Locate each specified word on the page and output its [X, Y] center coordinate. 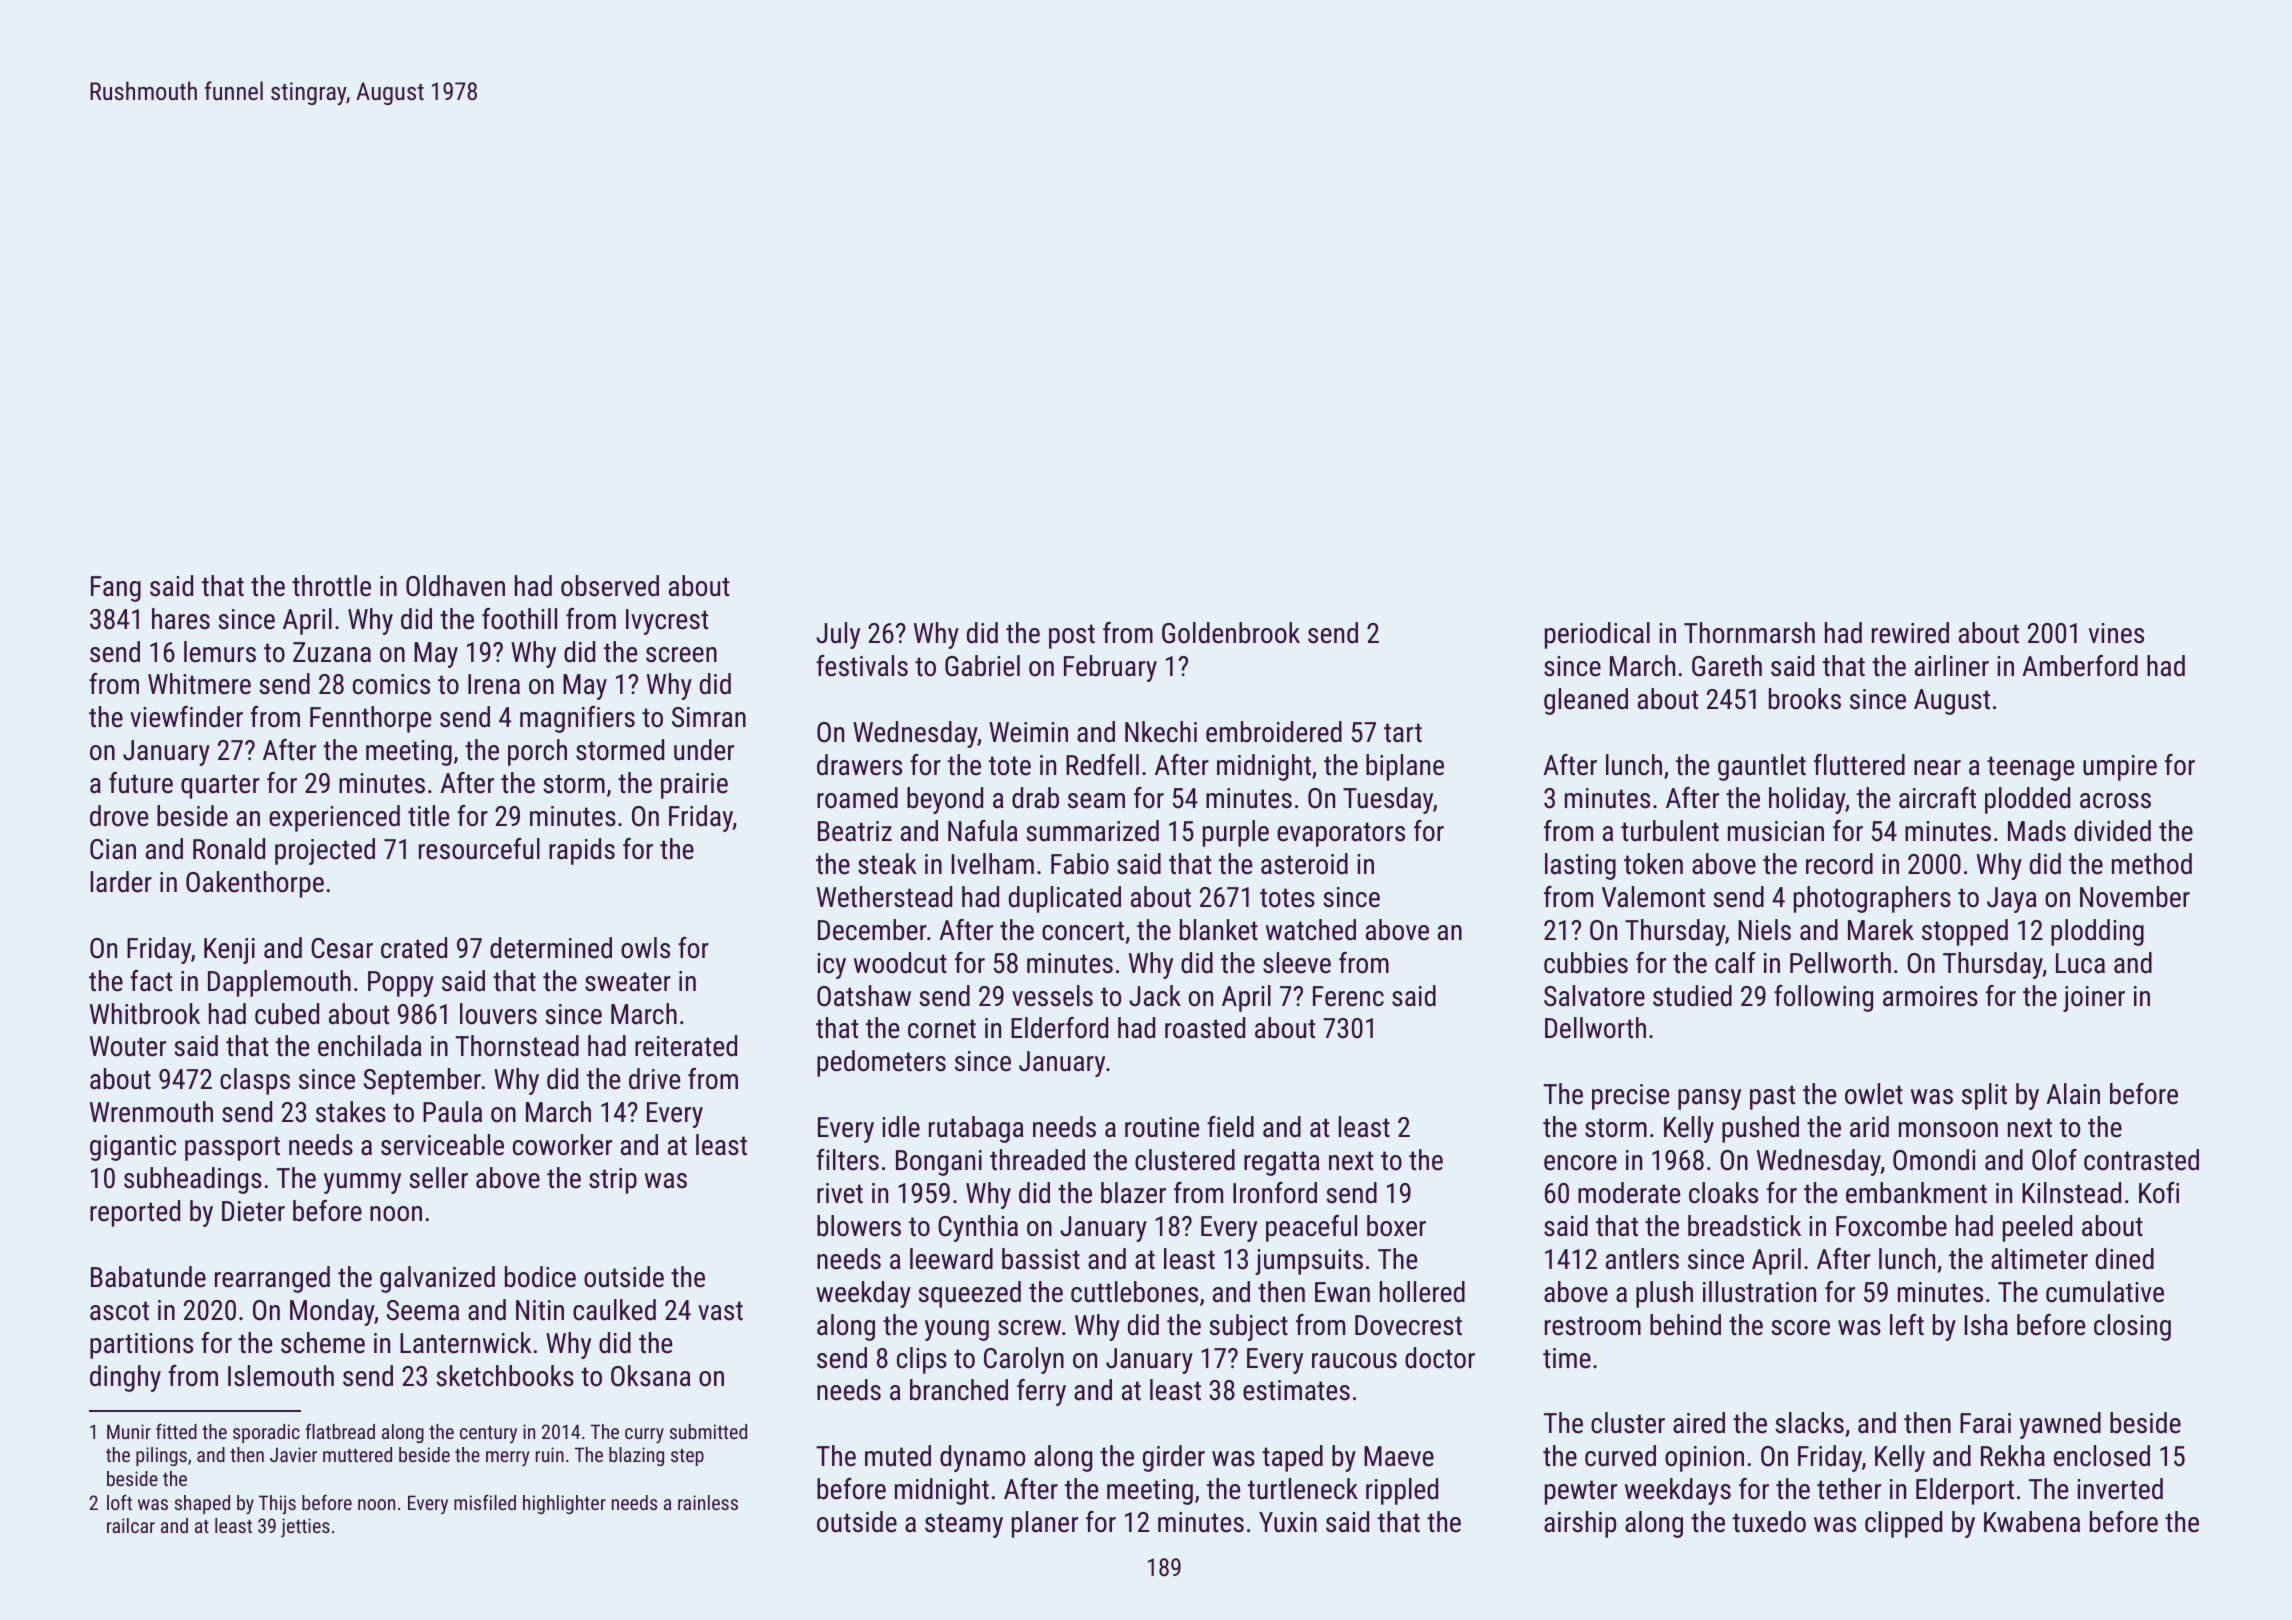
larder [121, 882]
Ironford [1275, 1193]
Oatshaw [864, 996]
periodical [1597, 635]
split [1984, 1096]
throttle [331, 586]
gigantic [133, 1148]
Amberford [2080, 666]
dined [2125, 1259]
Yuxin [1288, 1522]
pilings [161, 1456]
